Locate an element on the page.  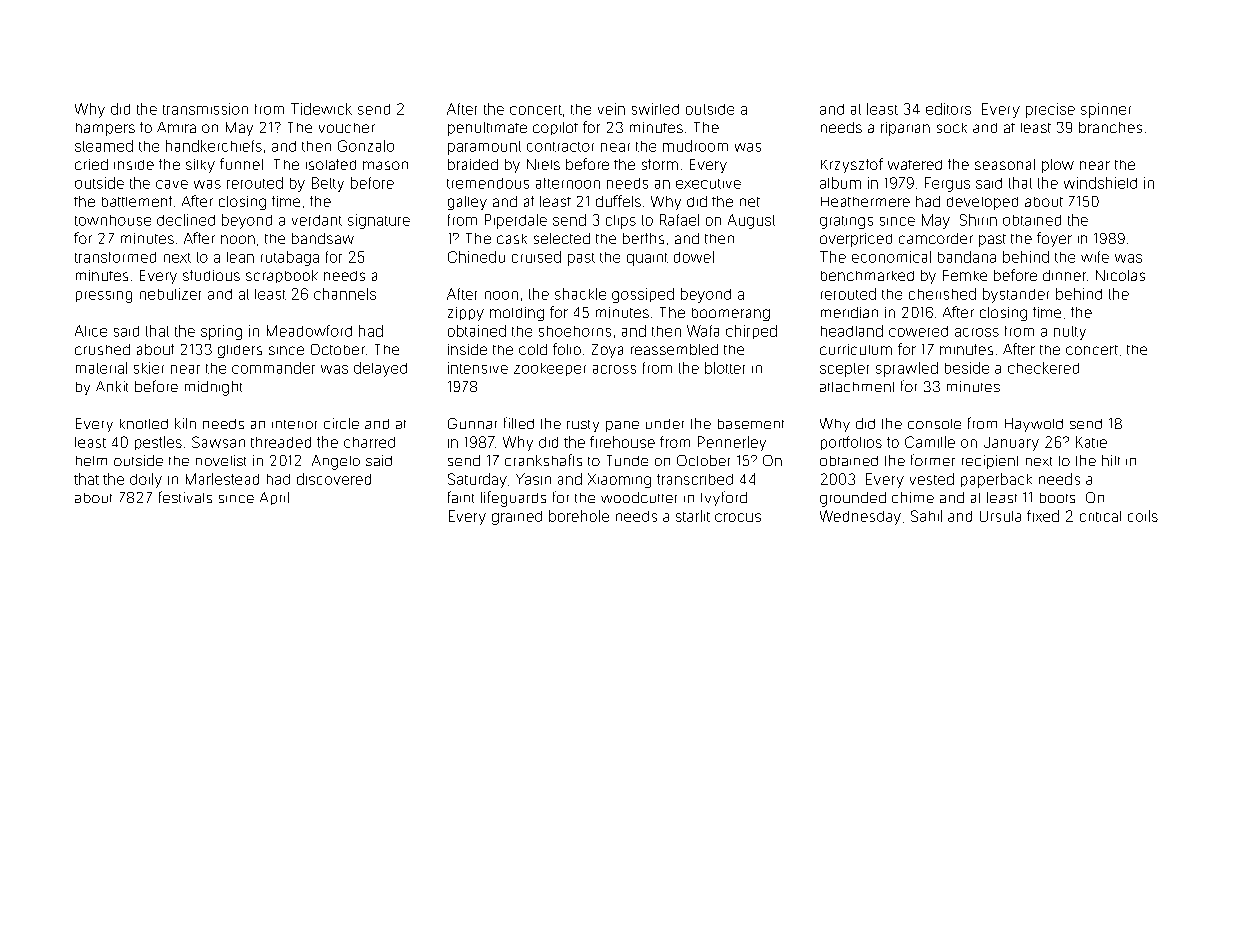
starlit is located at coordinates (693, 516).
